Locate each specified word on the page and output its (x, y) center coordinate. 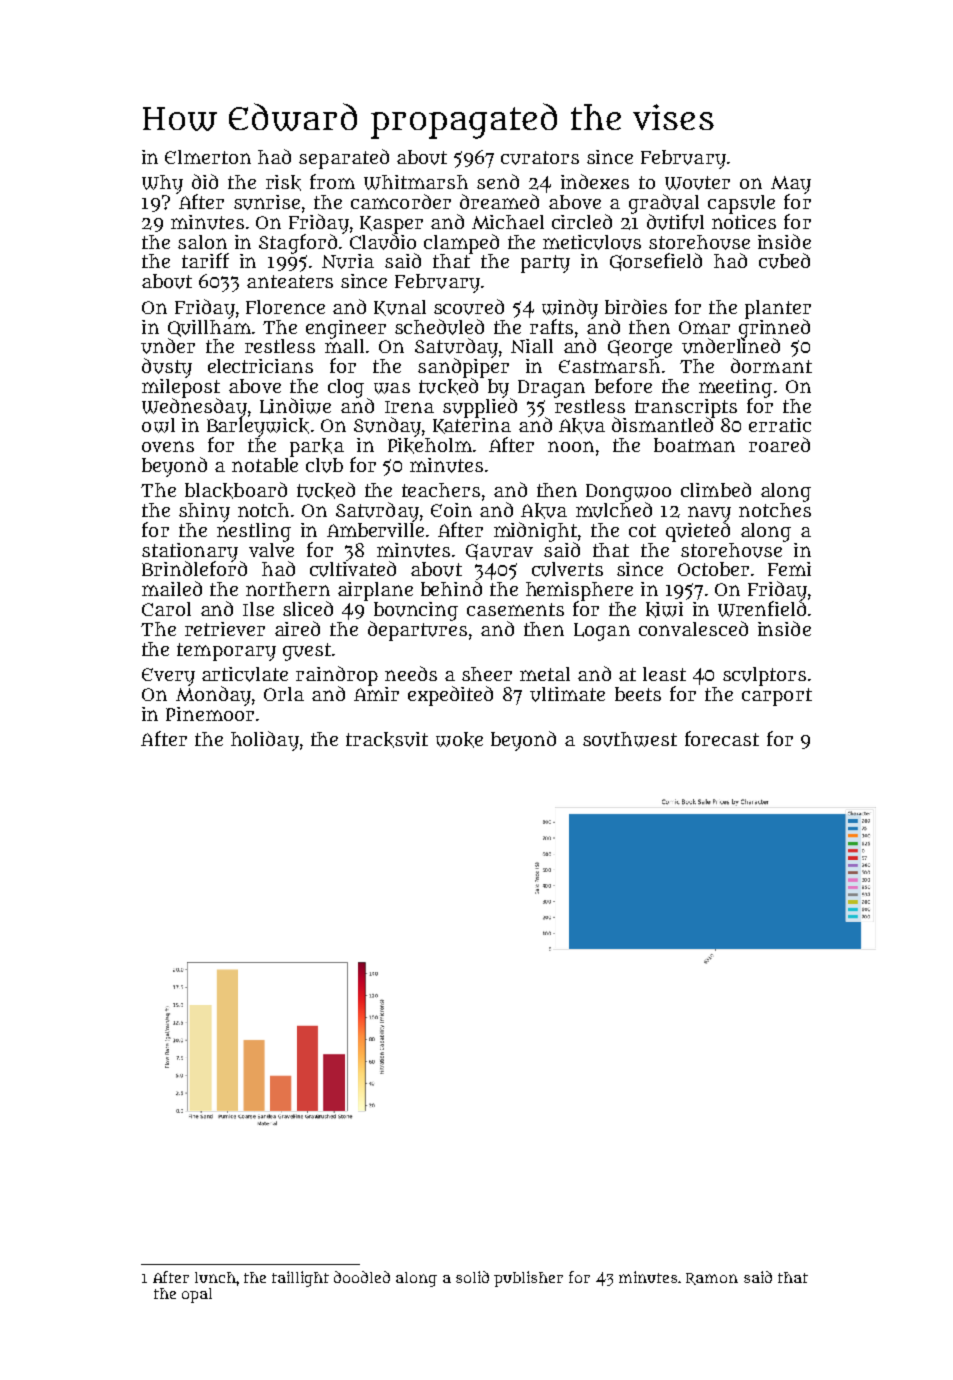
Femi (789, 569)
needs (411, 673)
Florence (285, 307)
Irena (409, 407)
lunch (215, 1277)
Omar (704, 327)
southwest (630, 739)
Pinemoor (210, 714)
